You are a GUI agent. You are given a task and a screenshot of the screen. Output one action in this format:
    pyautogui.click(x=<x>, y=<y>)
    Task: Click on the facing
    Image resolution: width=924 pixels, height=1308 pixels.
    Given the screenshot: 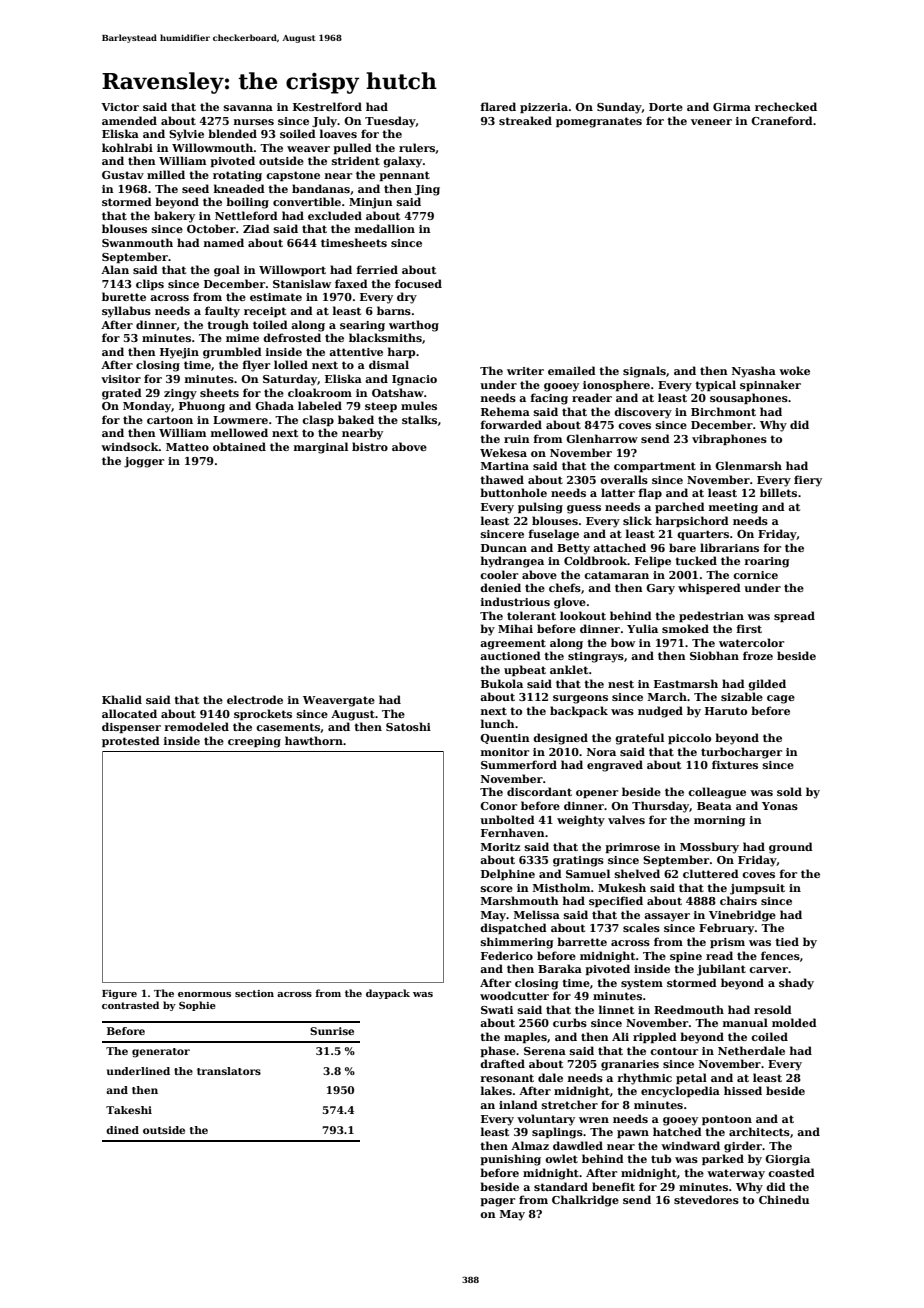 What is the action you would take?
    pyautogui.click(x=549, y=399)
